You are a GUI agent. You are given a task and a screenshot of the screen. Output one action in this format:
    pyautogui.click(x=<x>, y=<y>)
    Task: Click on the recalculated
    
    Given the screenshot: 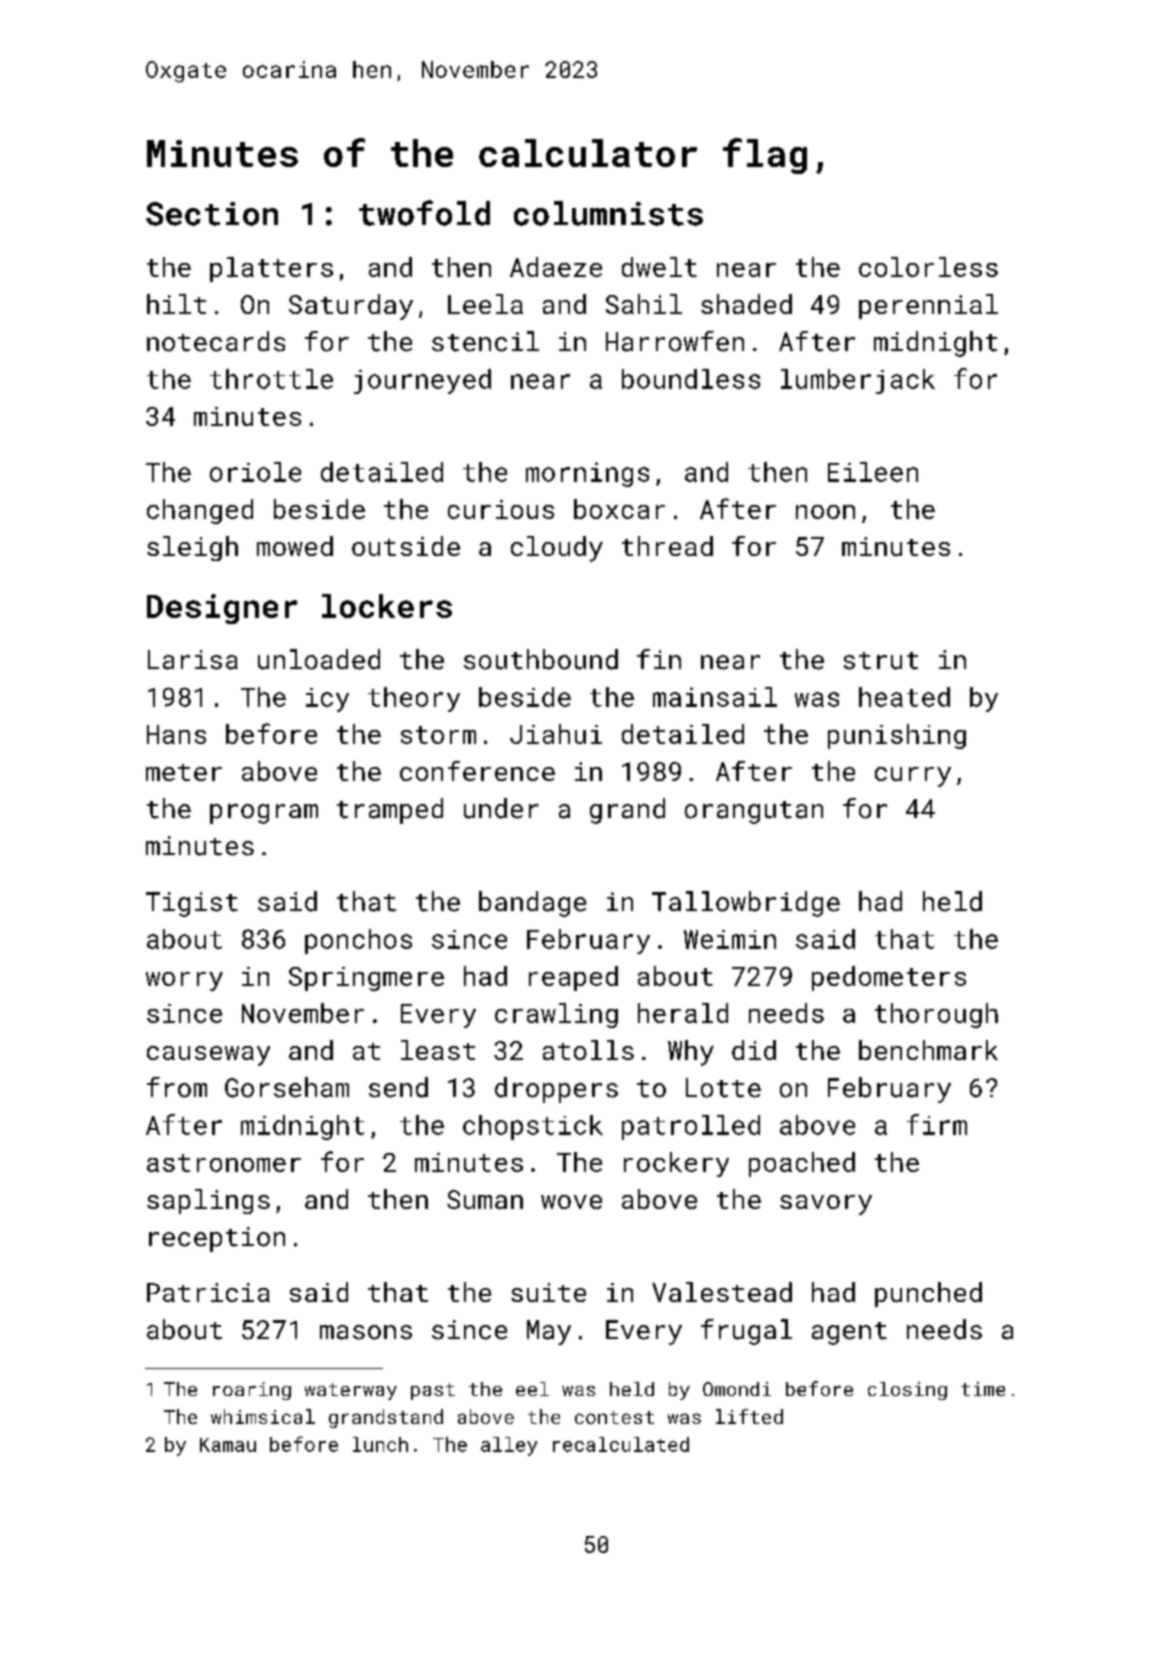 What is the action you would take?
    pyautogui.click(x=621, y=1444)
